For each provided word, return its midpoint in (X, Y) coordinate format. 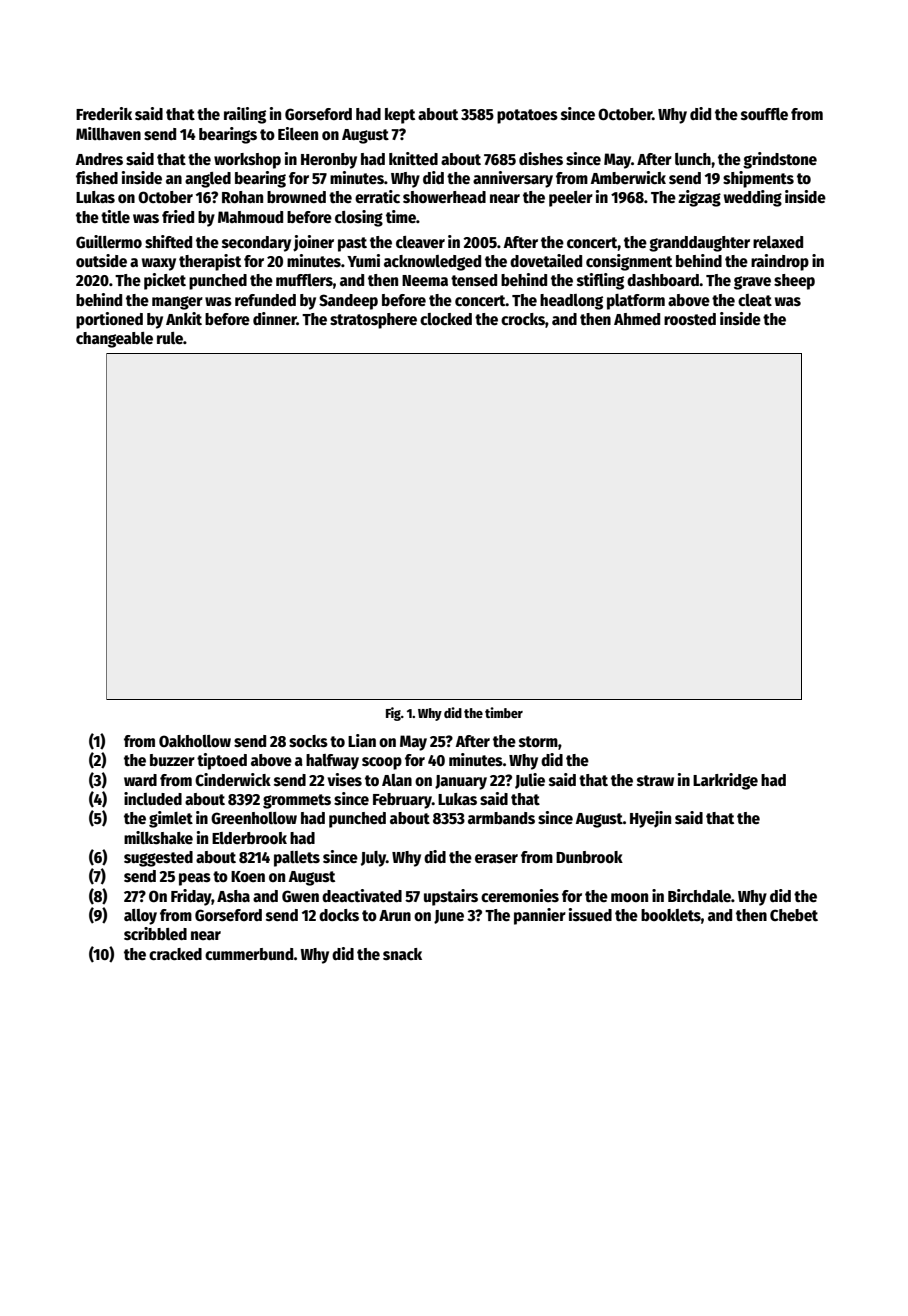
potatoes (527, 116)
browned (296, 197)
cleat (755, 300)
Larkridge (725, 781)
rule (170, 338)
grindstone (780, 160)
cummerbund (249, 954)
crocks (523, 319)
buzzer (172, 760)
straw (655, 780)
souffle (764, 114)
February (402, 801)
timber (504, 712)
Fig (393, 714)
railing (245, 115)
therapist (210, 262)
